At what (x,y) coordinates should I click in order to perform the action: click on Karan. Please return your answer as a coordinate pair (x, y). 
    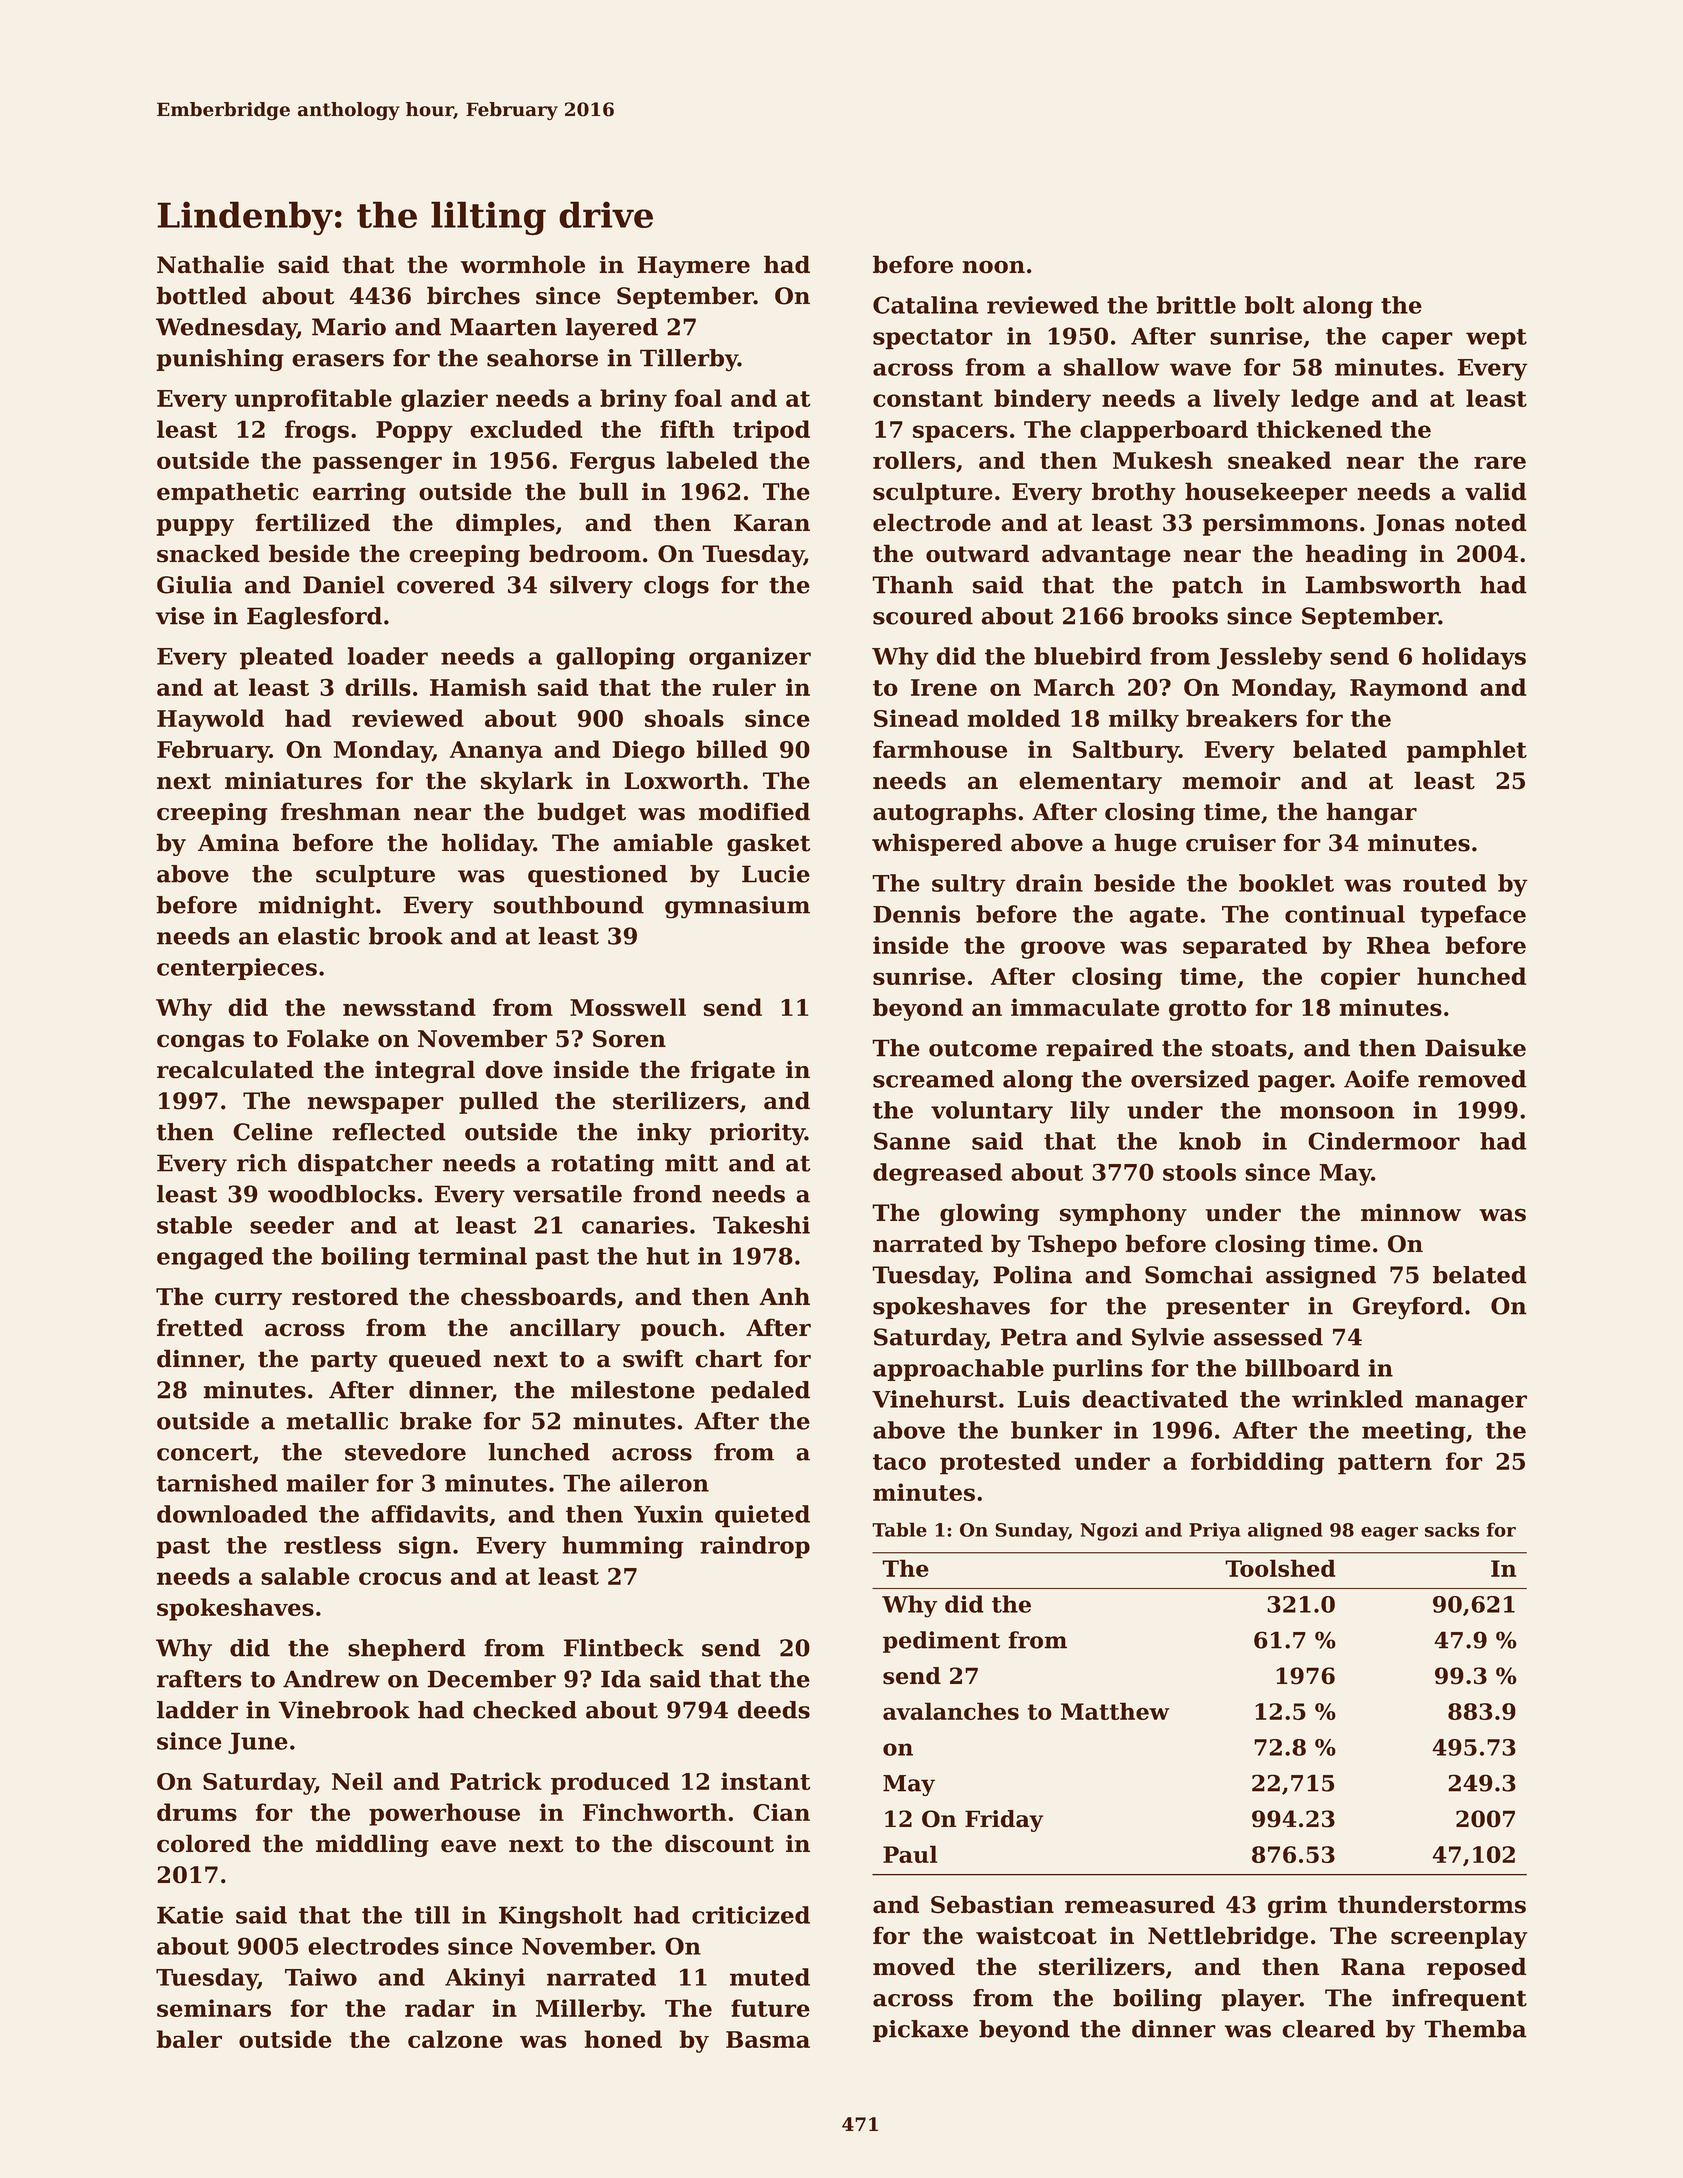
    Looking at the image, I should click on (772, 523).
